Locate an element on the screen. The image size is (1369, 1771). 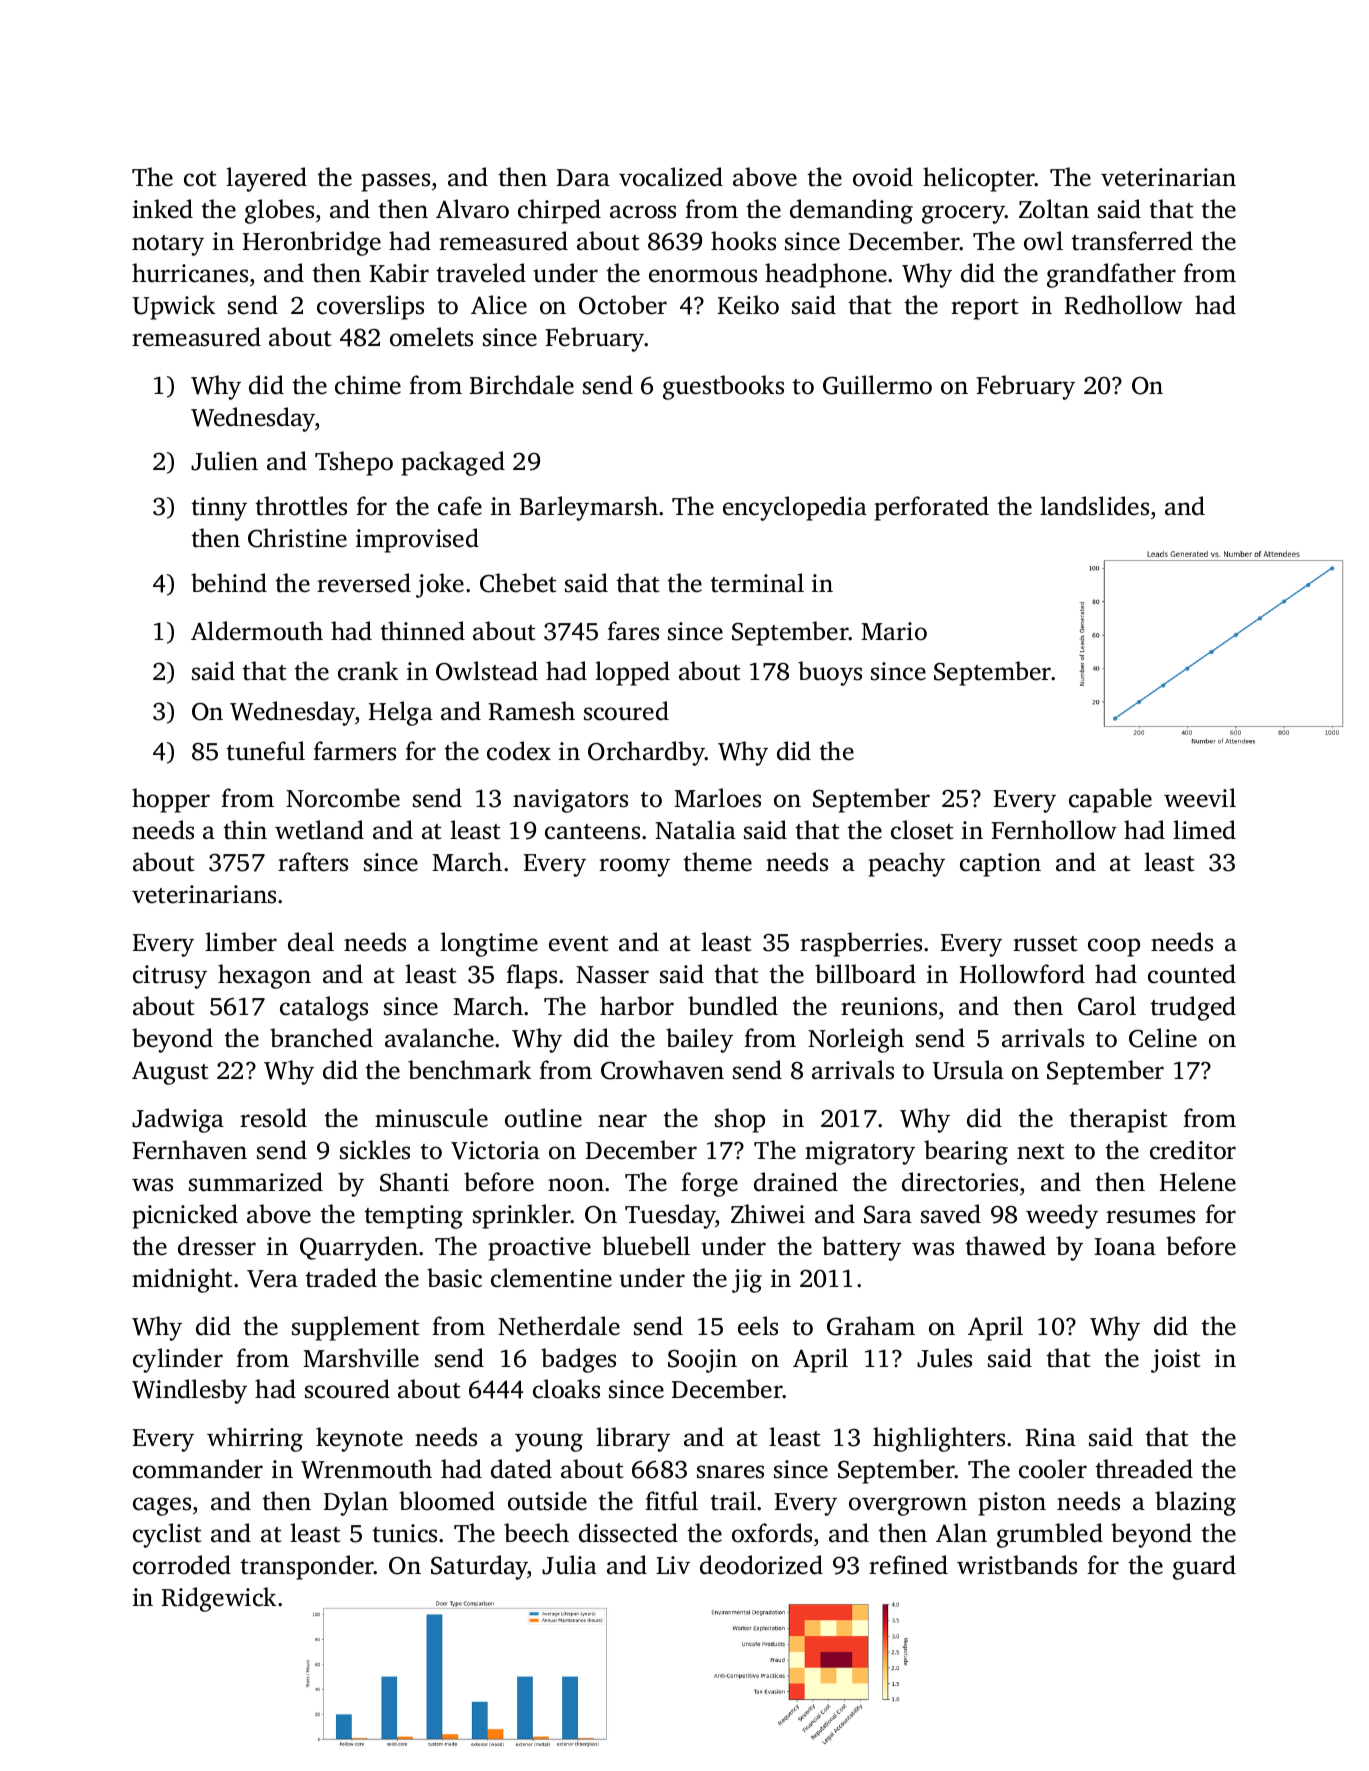
noon is located at coordinates (576, 1185).
